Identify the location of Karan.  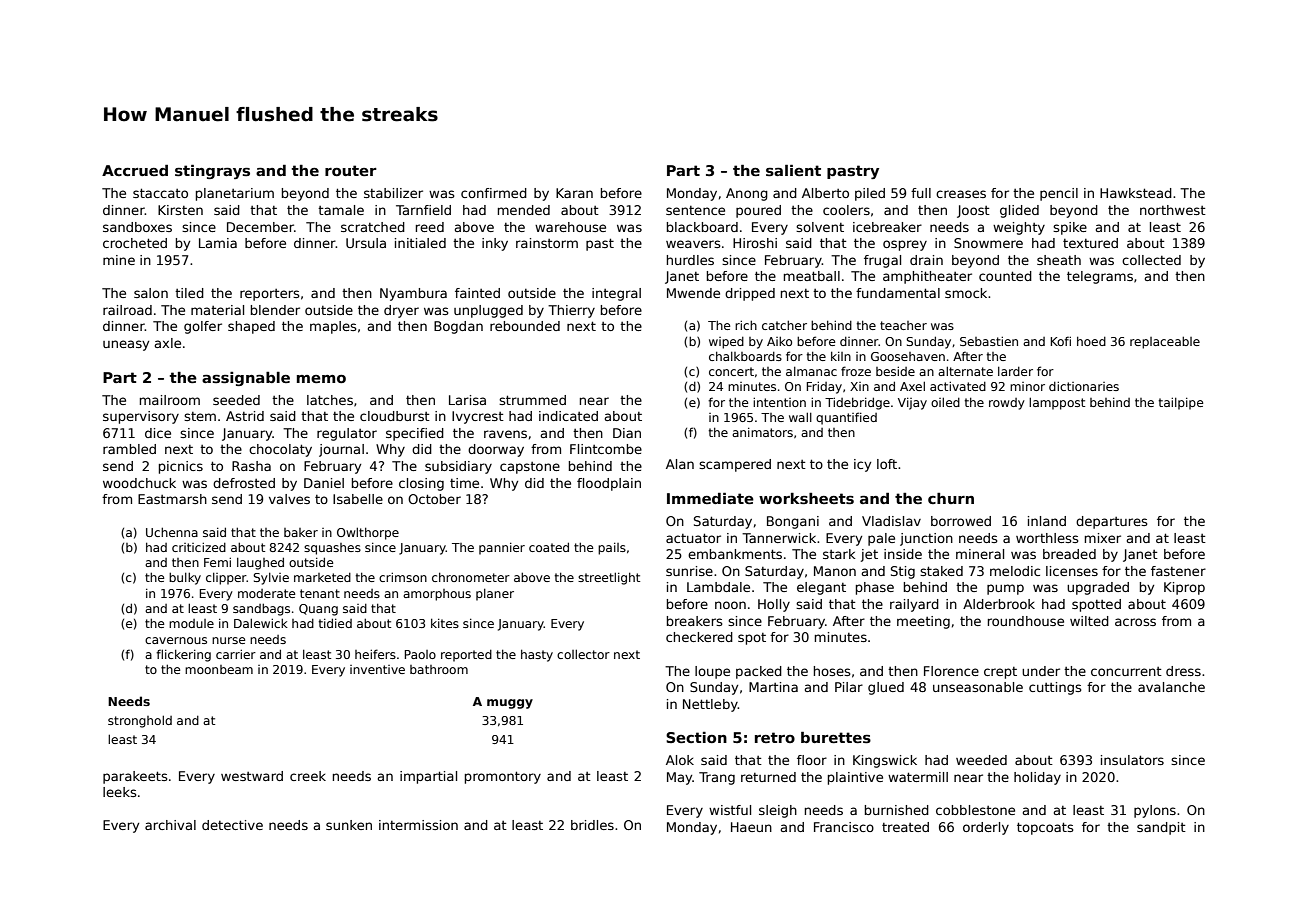
(574, 193).
